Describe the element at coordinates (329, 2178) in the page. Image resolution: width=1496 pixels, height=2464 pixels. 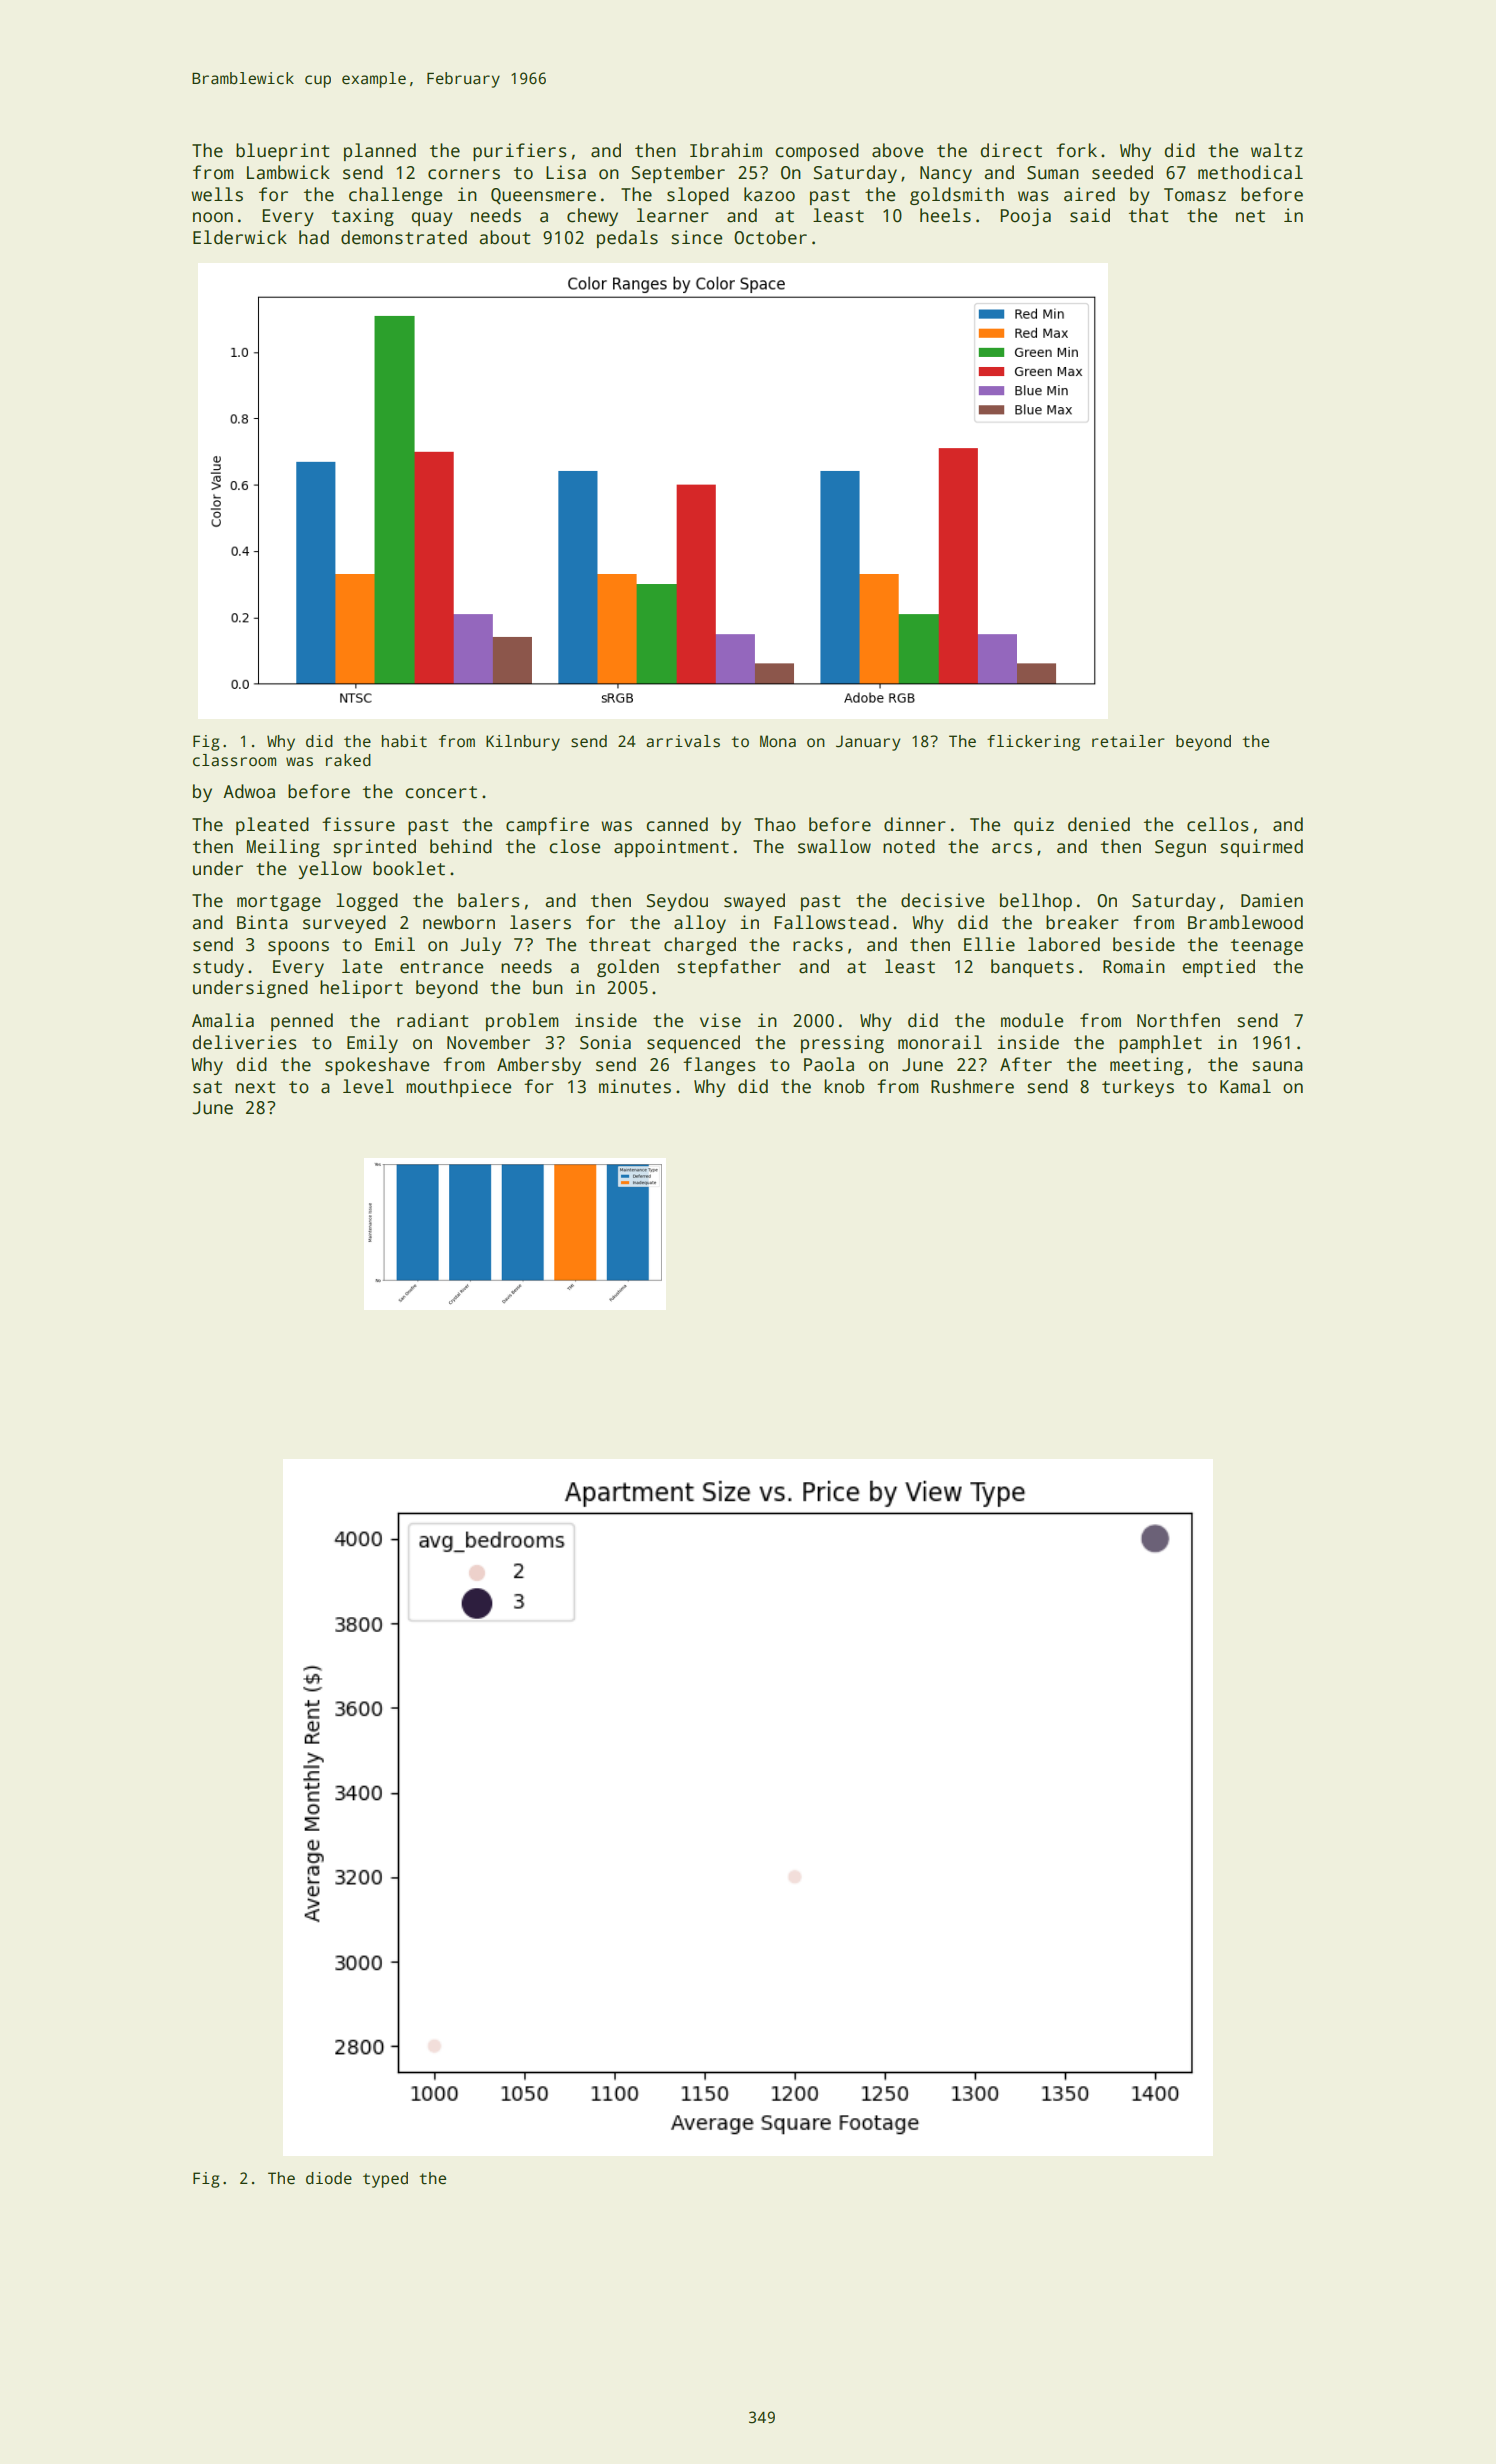
I see `diode` at that location.
